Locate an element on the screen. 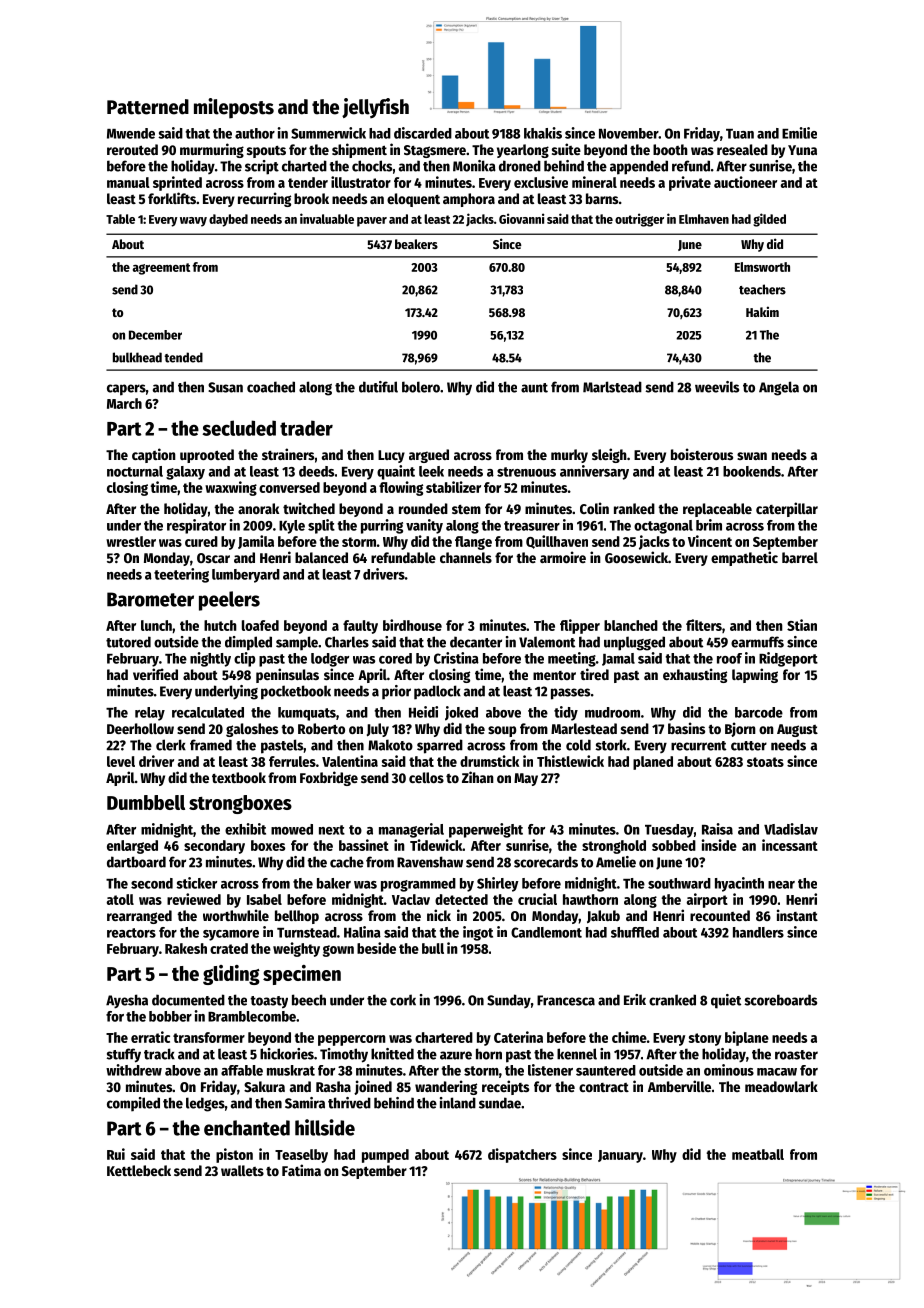 Image resolution: width=924 pixels, height=1308 pixels. piston is located at coordinates (234, 1155).
